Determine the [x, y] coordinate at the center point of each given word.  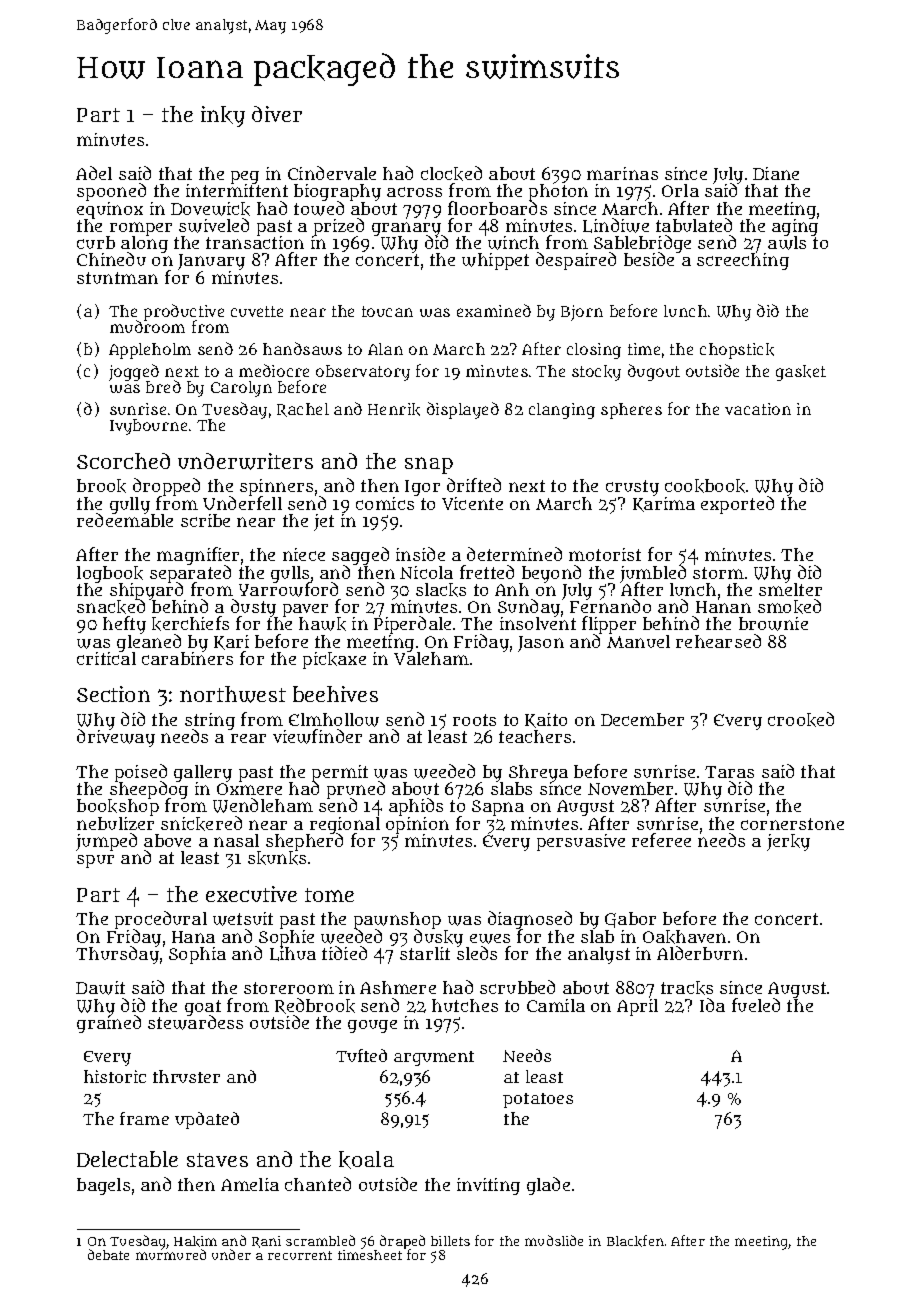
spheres [631, 411]
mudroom [147, 327]
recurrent [300, 1255]
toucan [387, 311]
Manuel [638, 641]
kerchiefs [190, 623]
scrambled [320, 1240]
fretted [487, 572]
